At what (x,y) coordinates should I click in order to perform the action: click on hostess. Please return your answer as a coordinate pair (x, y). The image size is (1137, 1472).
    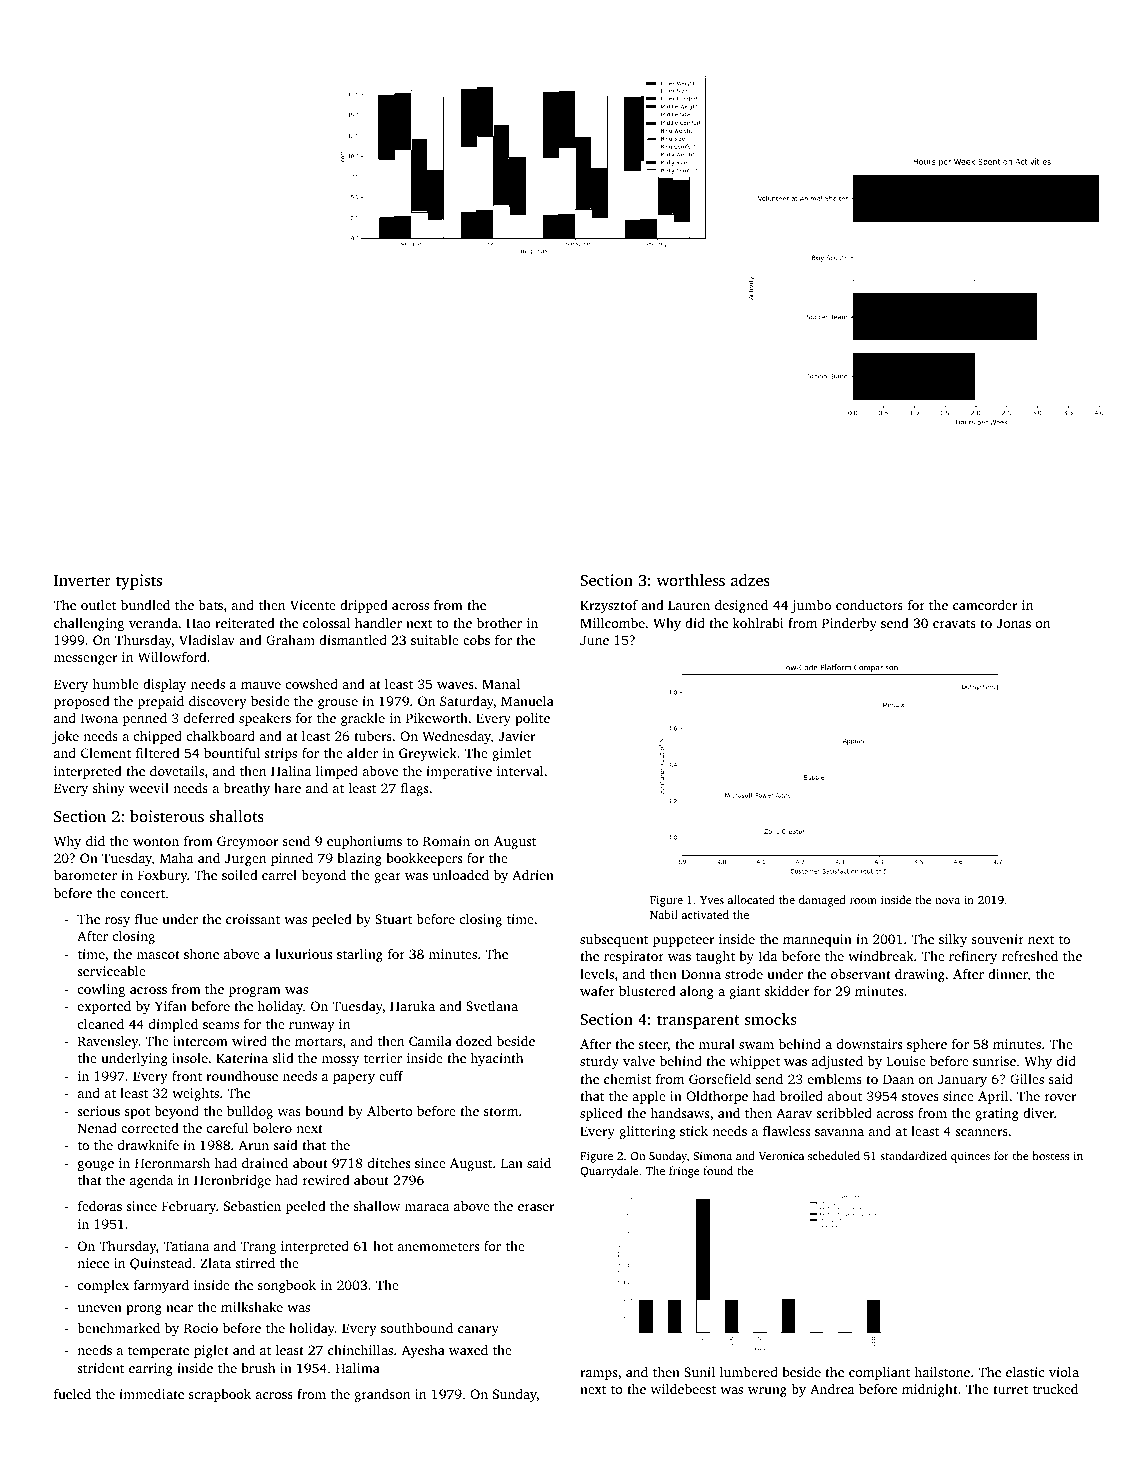
    Looking at the image, I should click on (1051, 1155).
